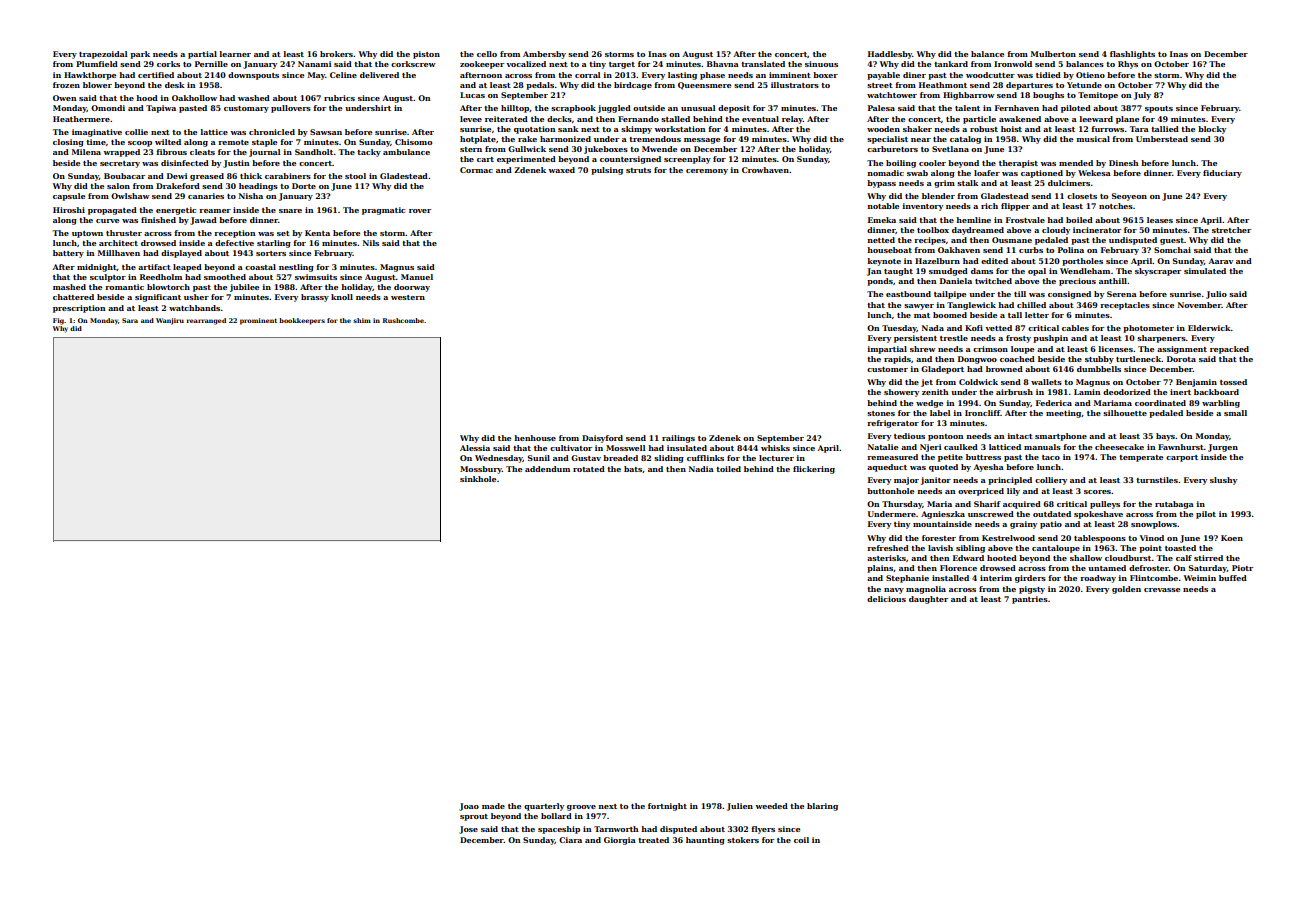 The image size is (1308, 924). I want to click on Ambersby, so click(544, 55).
